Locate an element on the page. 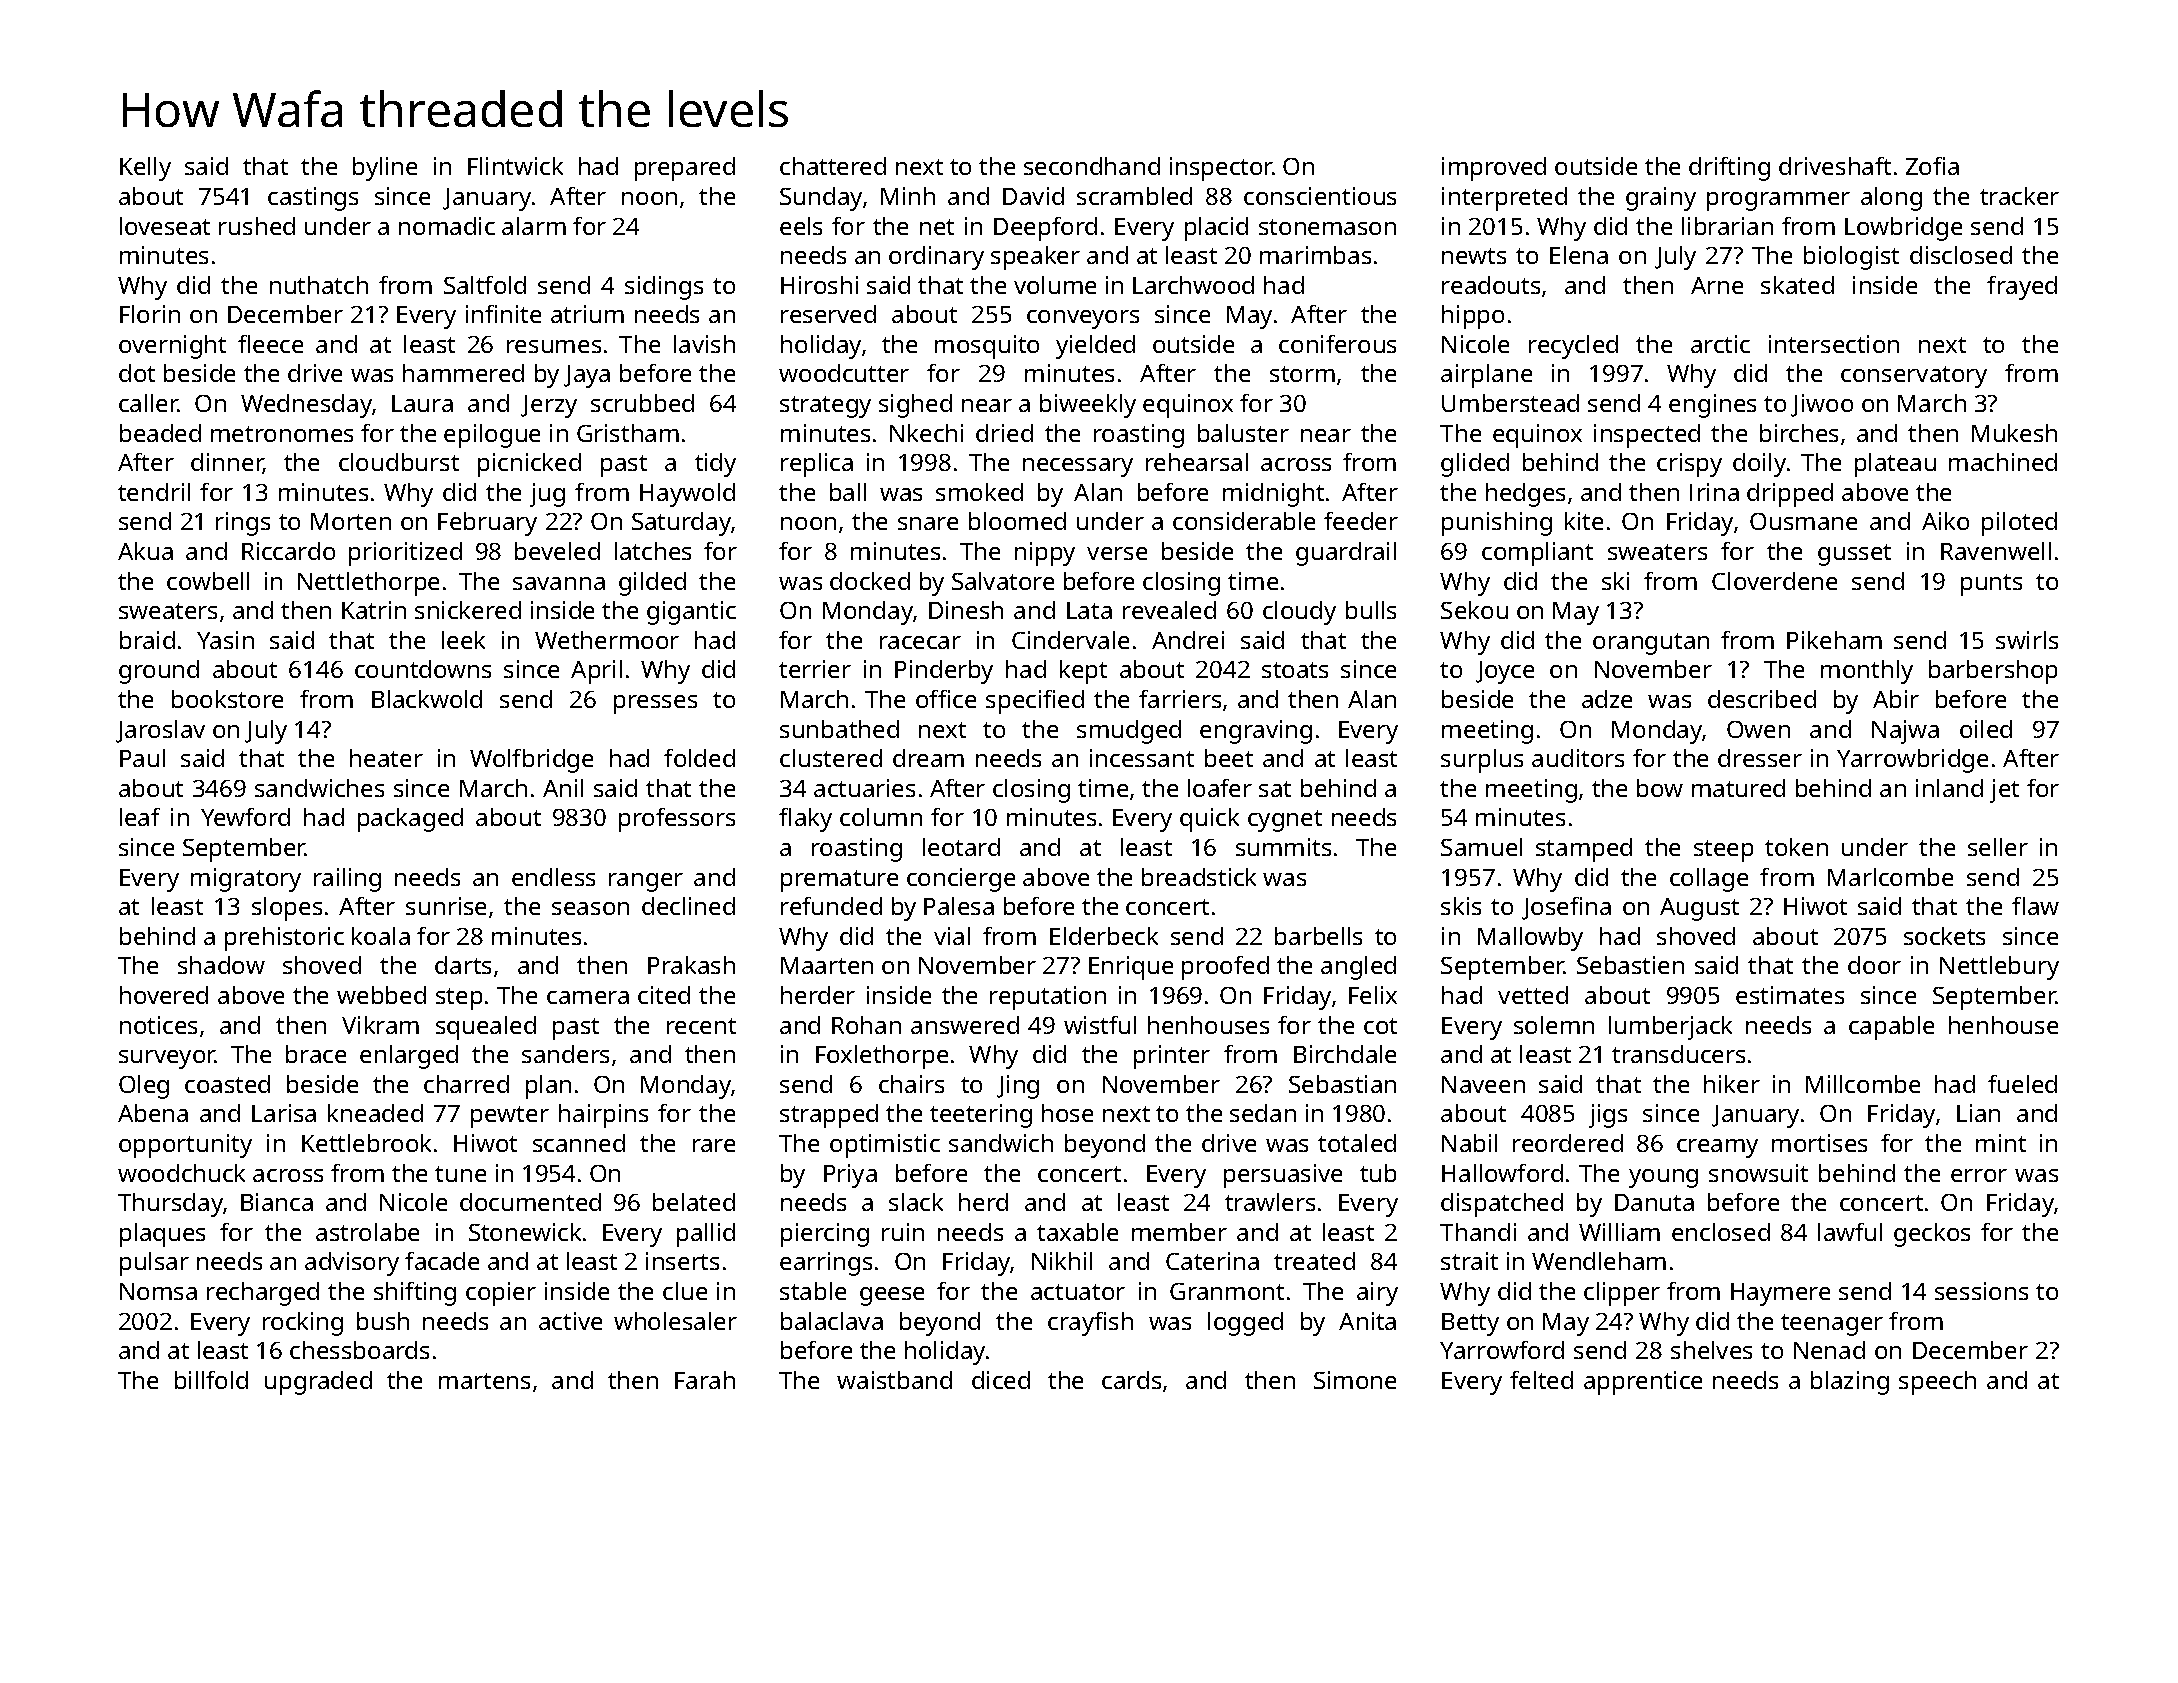  Sebastian is located at coordinates (1342, 1084).
